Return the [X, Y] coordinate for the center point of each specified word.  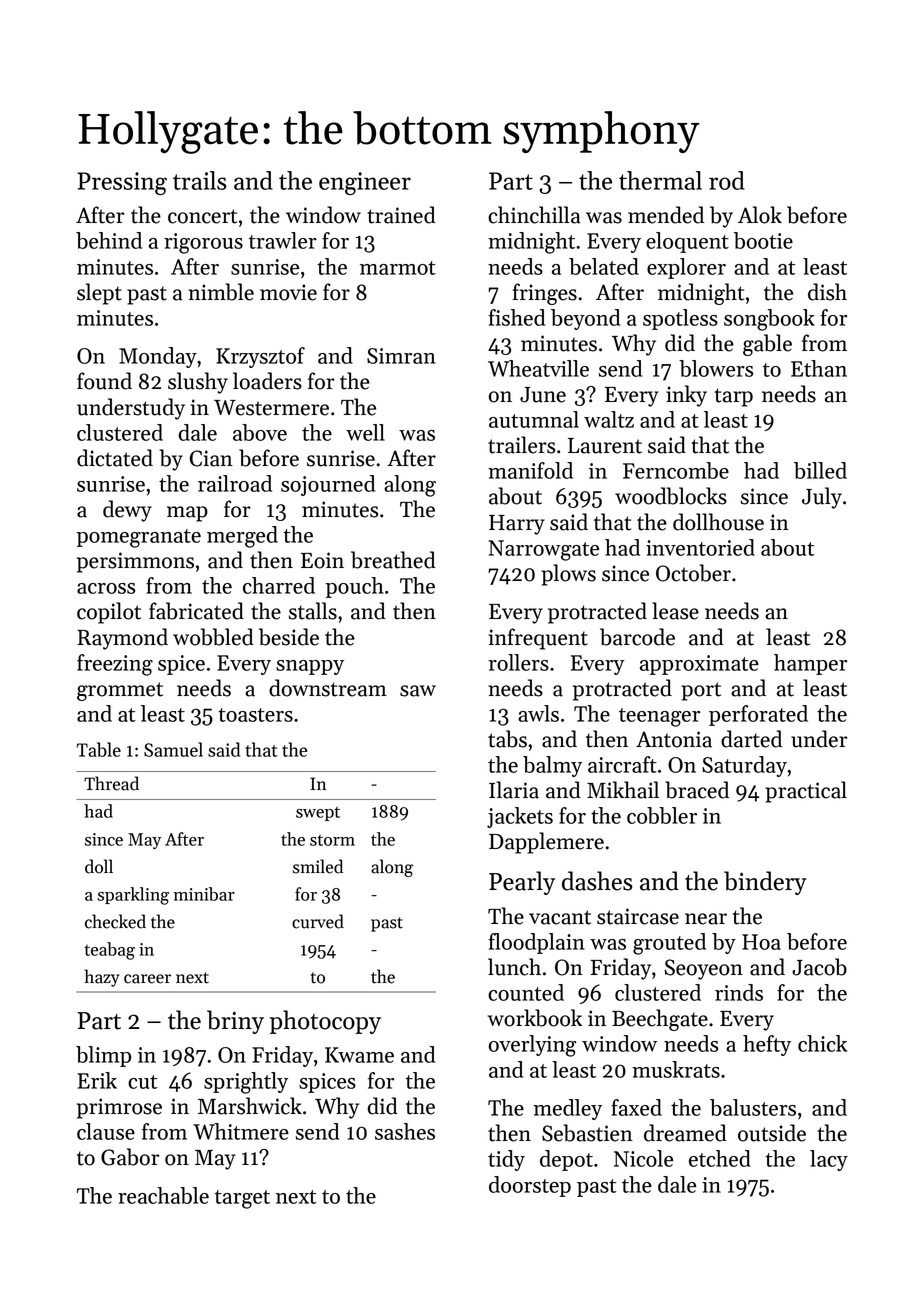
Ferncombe [676, 470]
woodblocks [671, 496]
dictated [115, 458]
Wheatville [538, 368]
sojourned [328, 485]
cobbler [662, 815]
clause [106, 1131]
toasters [255, 715]
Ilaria [514, 790]
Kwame [359, 1055]
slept [99, 294]
